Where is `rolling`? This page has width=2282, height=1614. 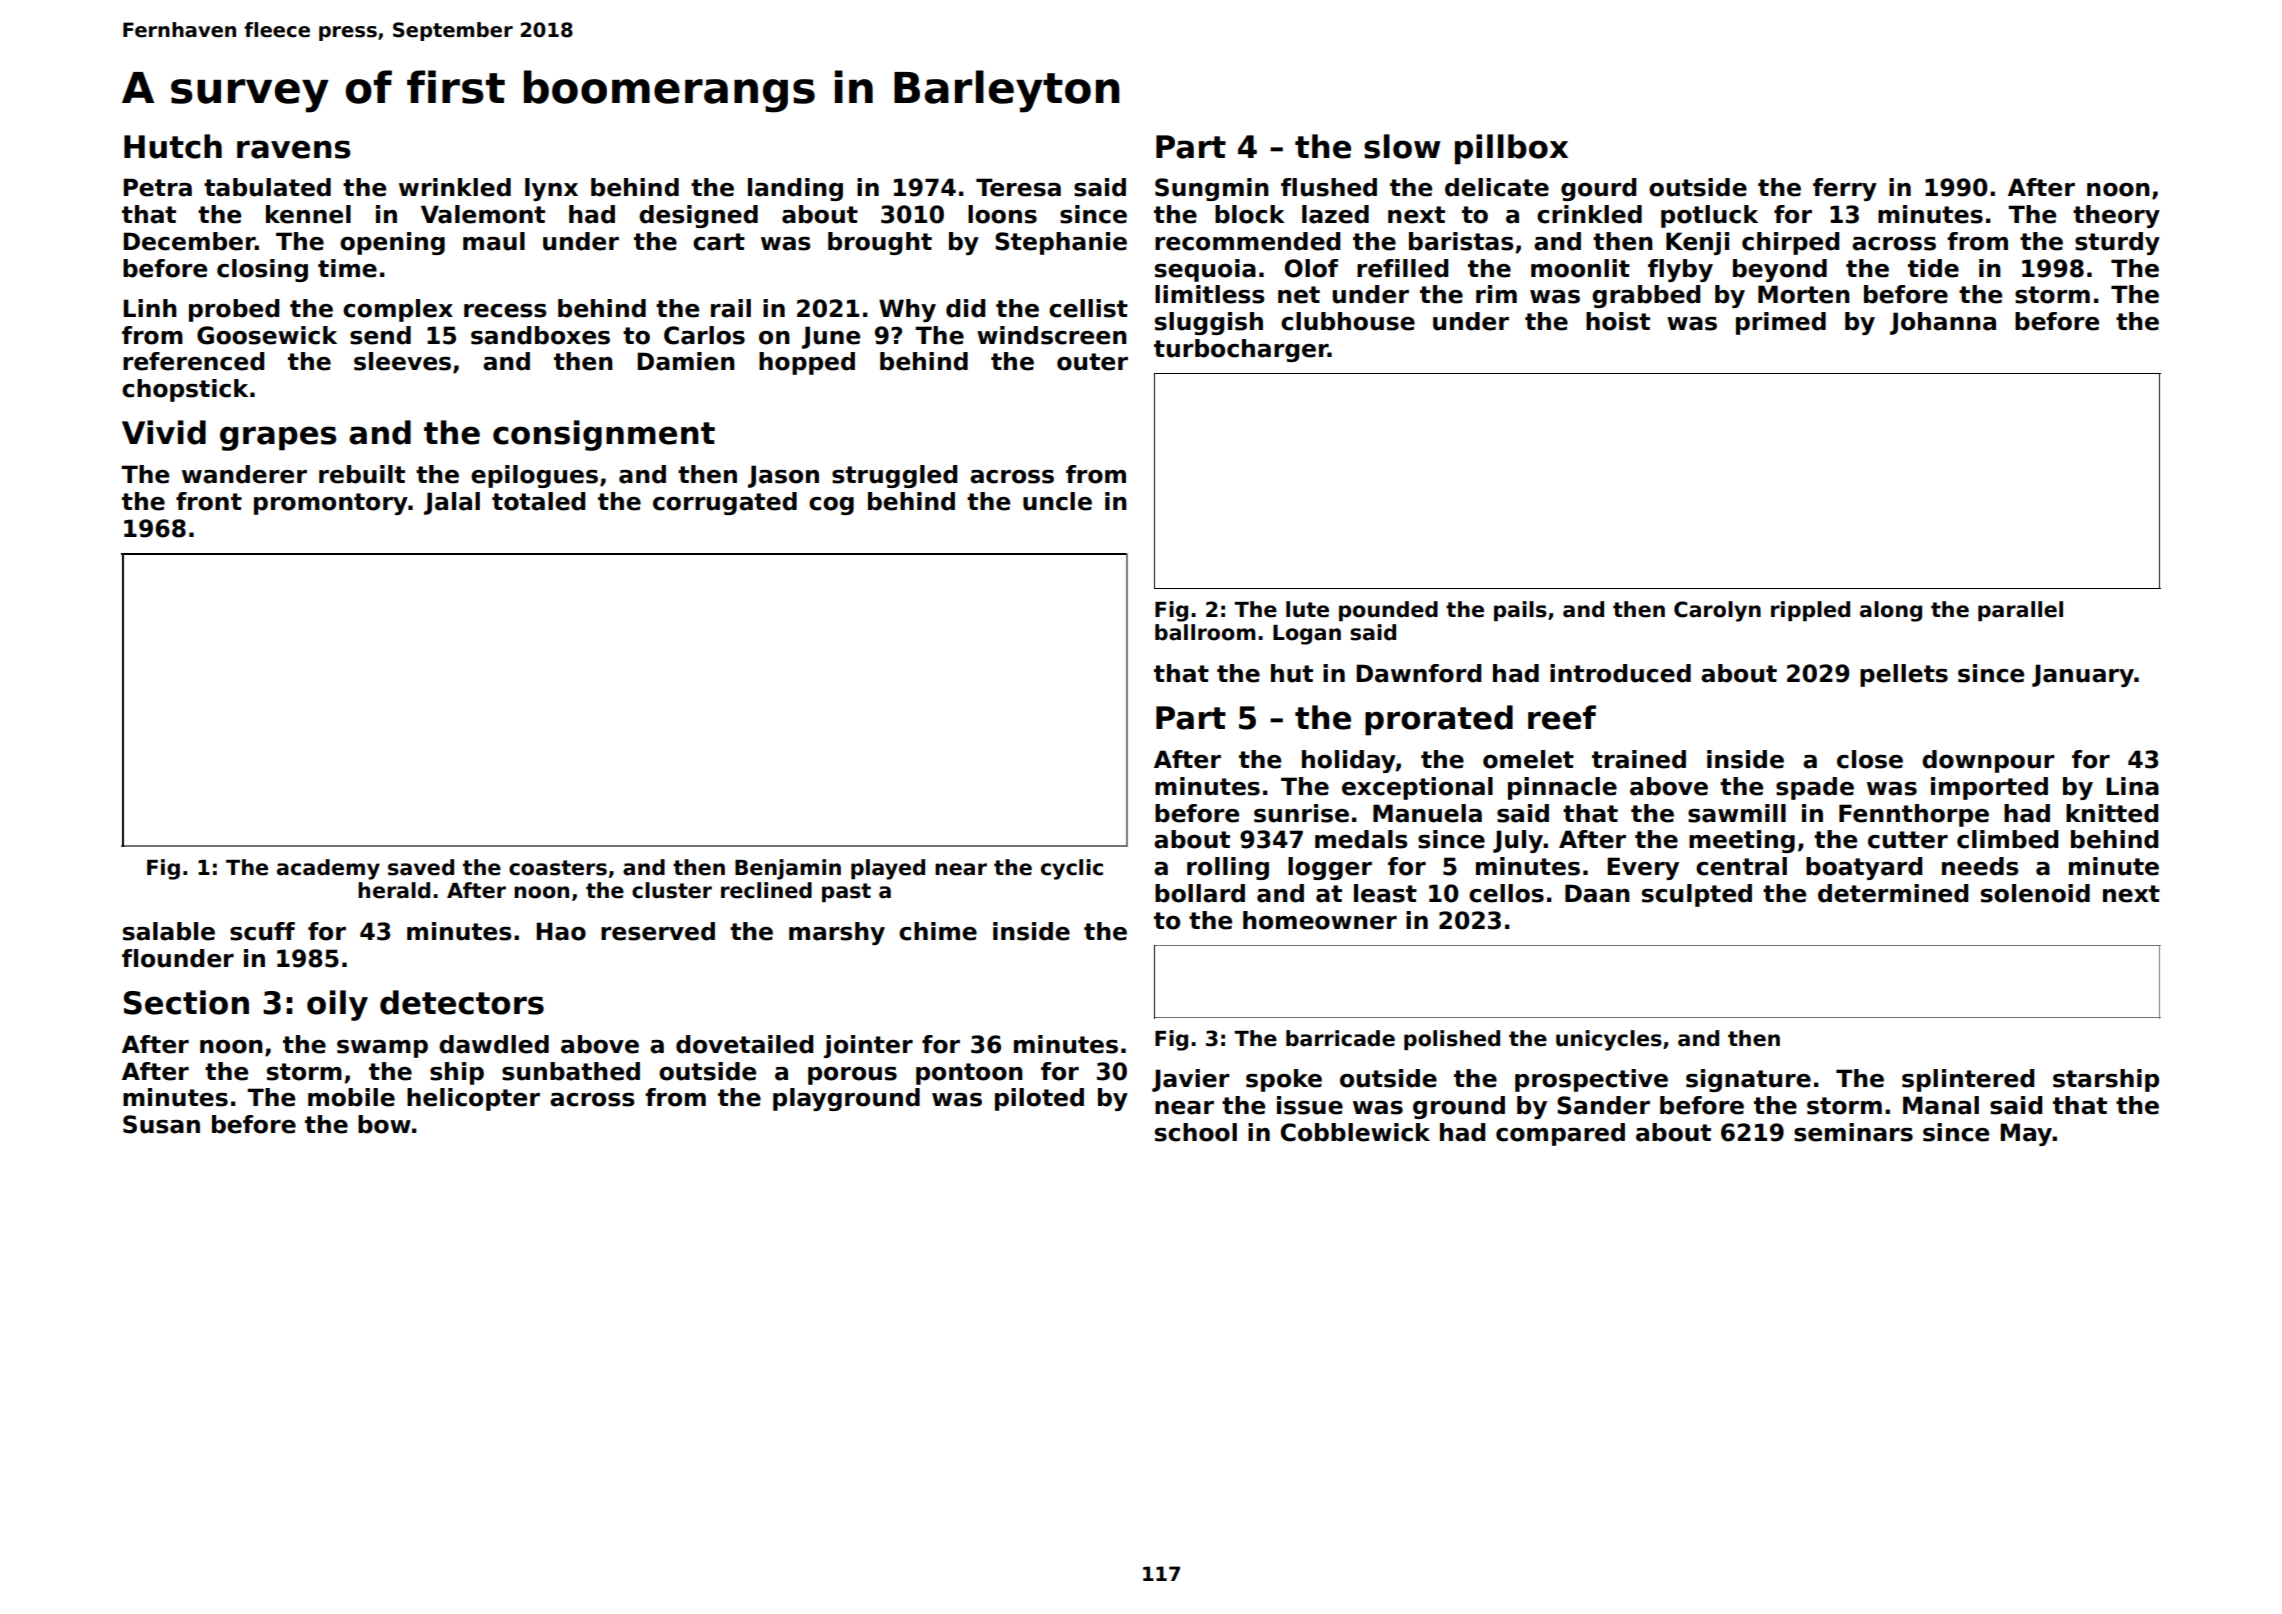 rolling is located at coordinates (1228, 868).
